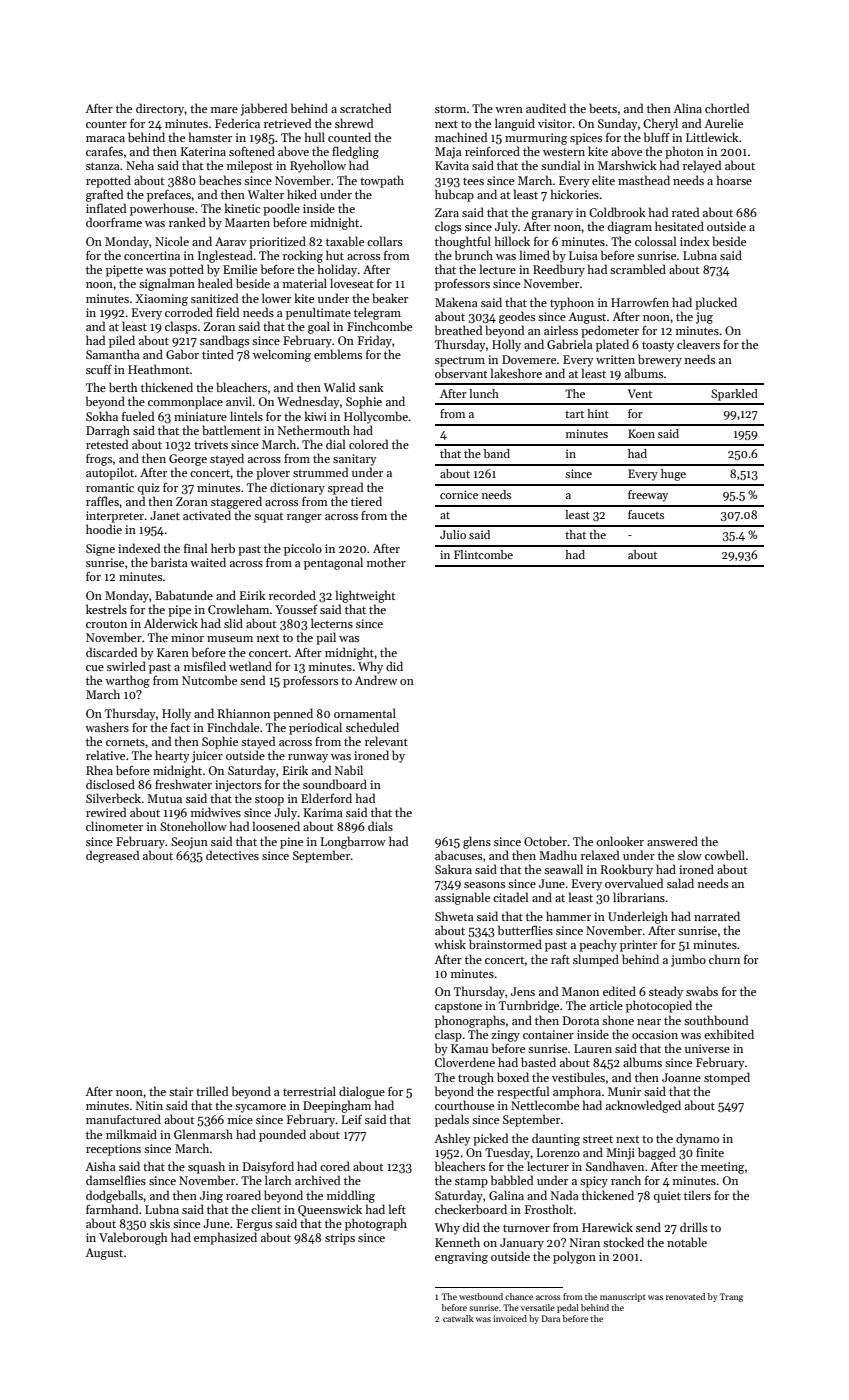 Image resolution: width=849 pixels, height=1400 pixels. I want to click on Sakura, so click(453, 869).
